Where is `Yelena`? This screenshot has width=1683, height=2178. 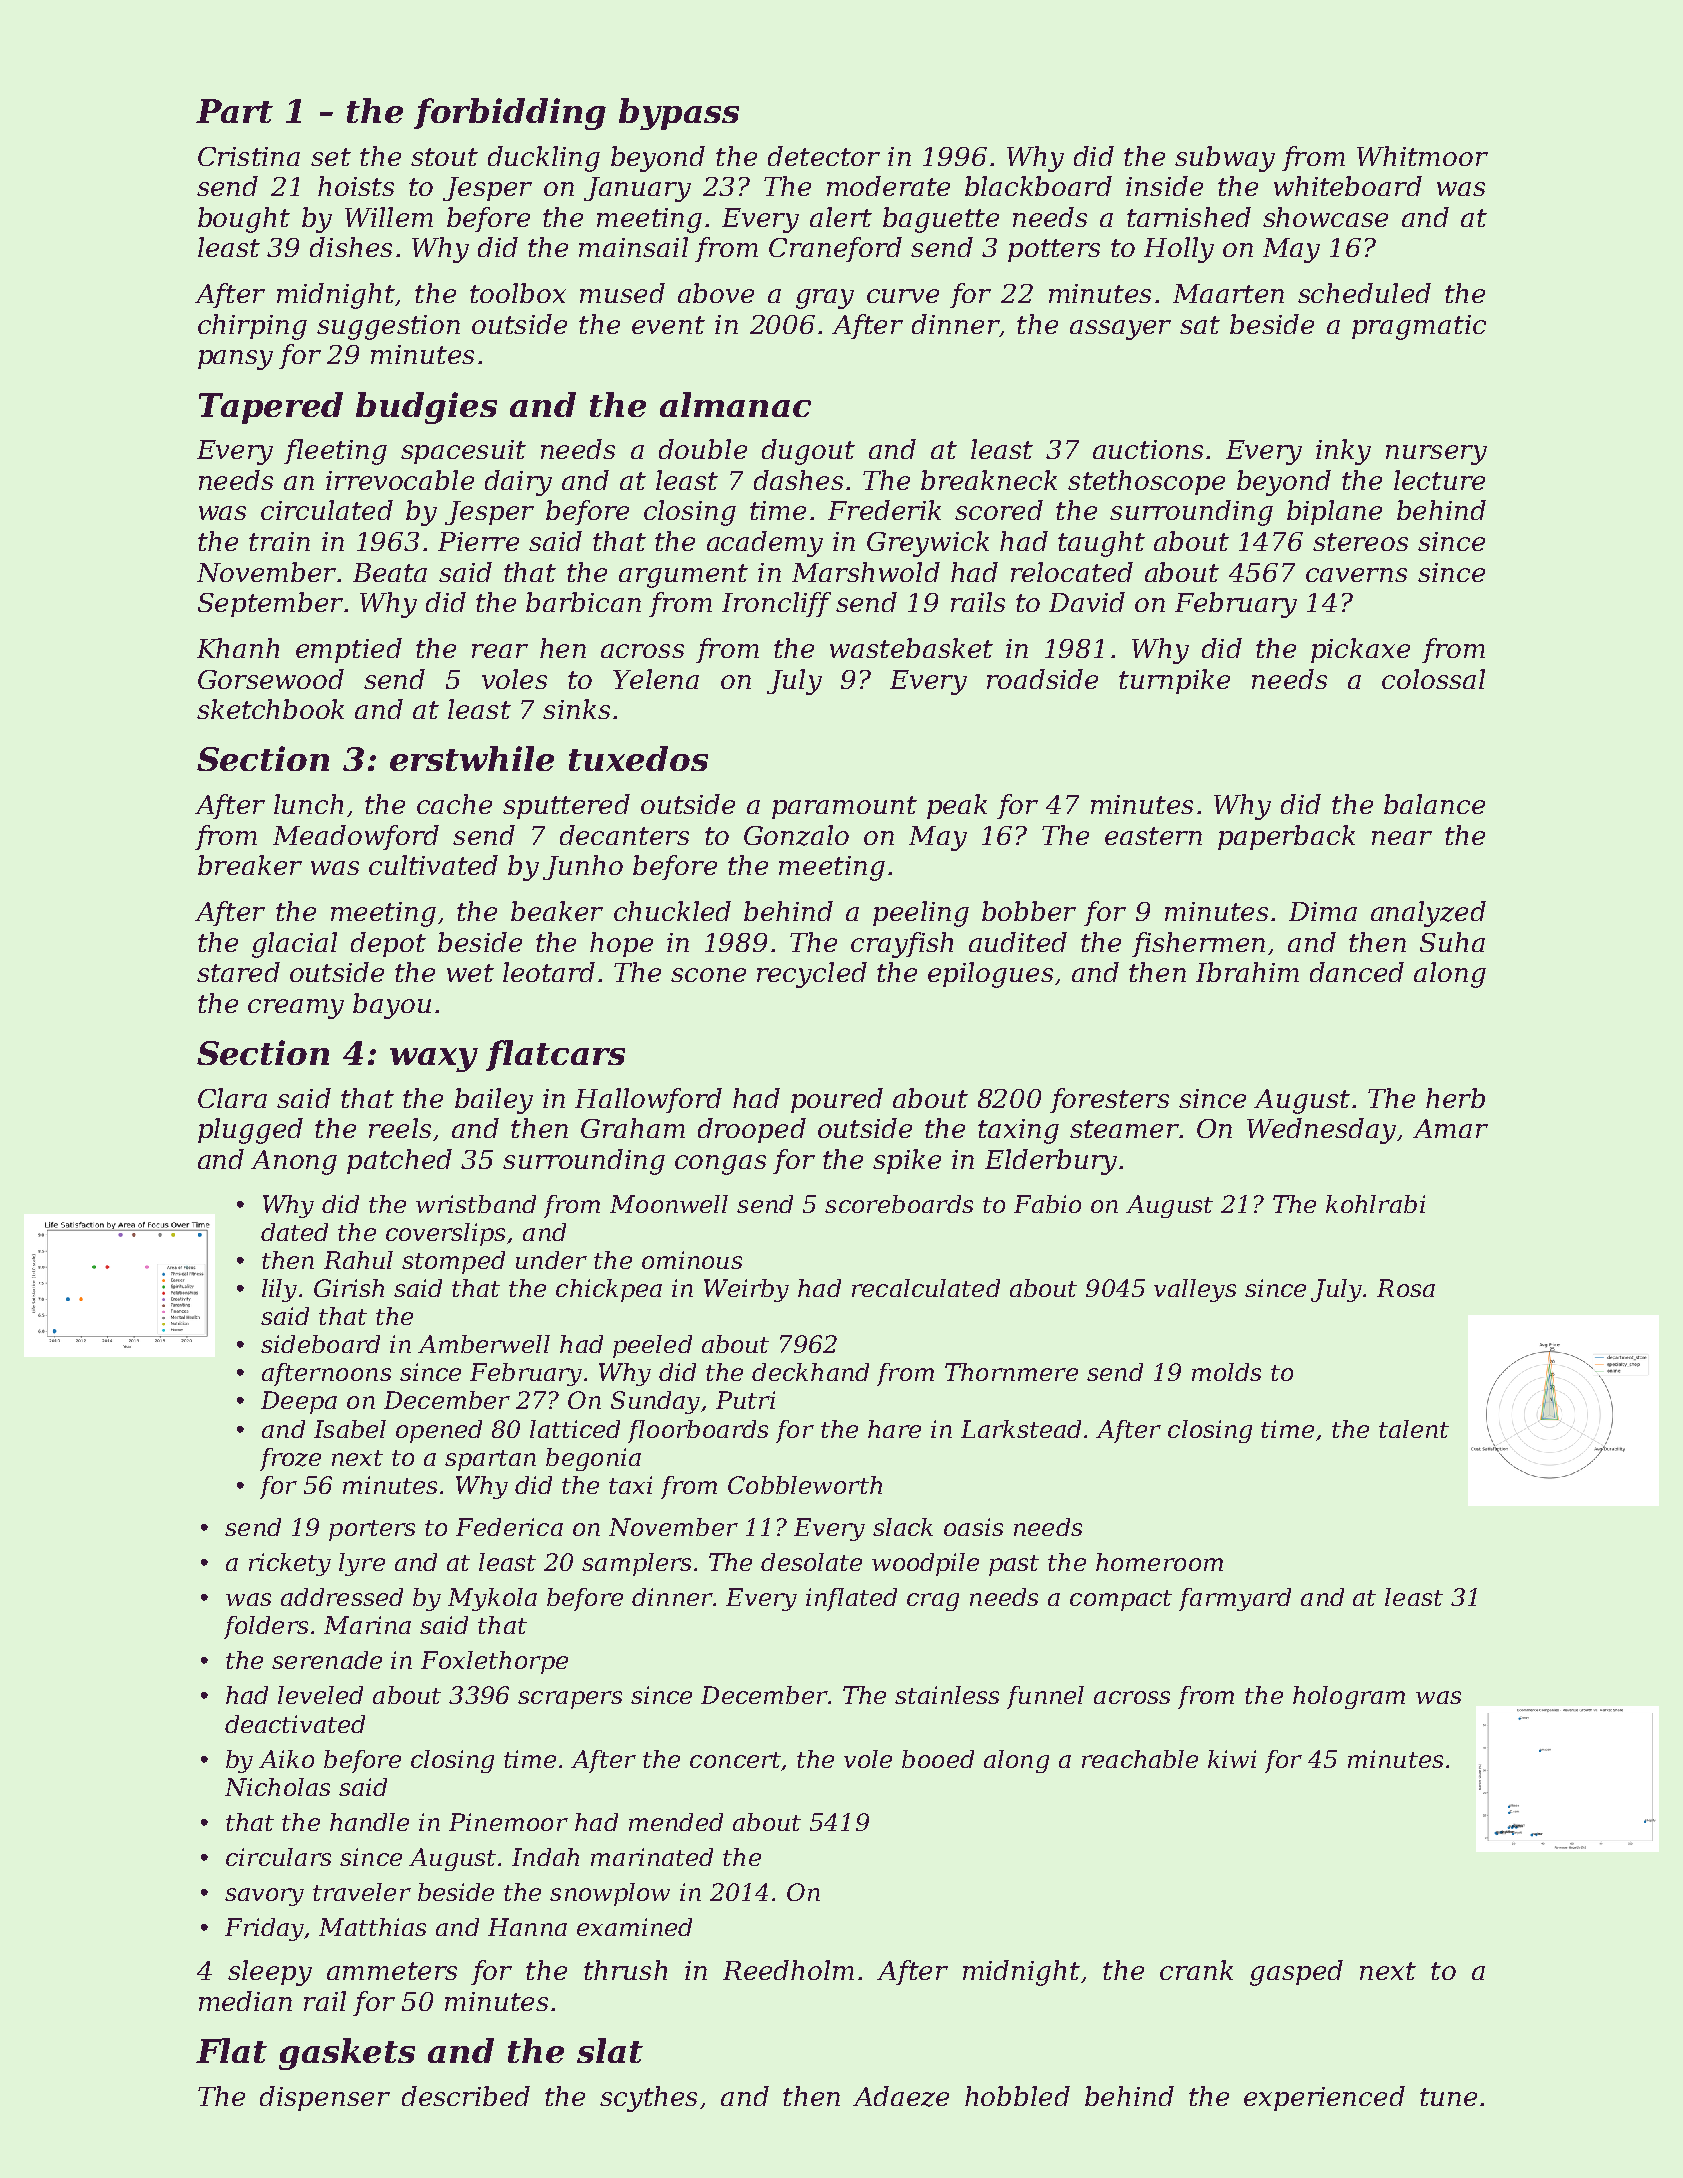 Yelena is located at coordinates (656, 679).
